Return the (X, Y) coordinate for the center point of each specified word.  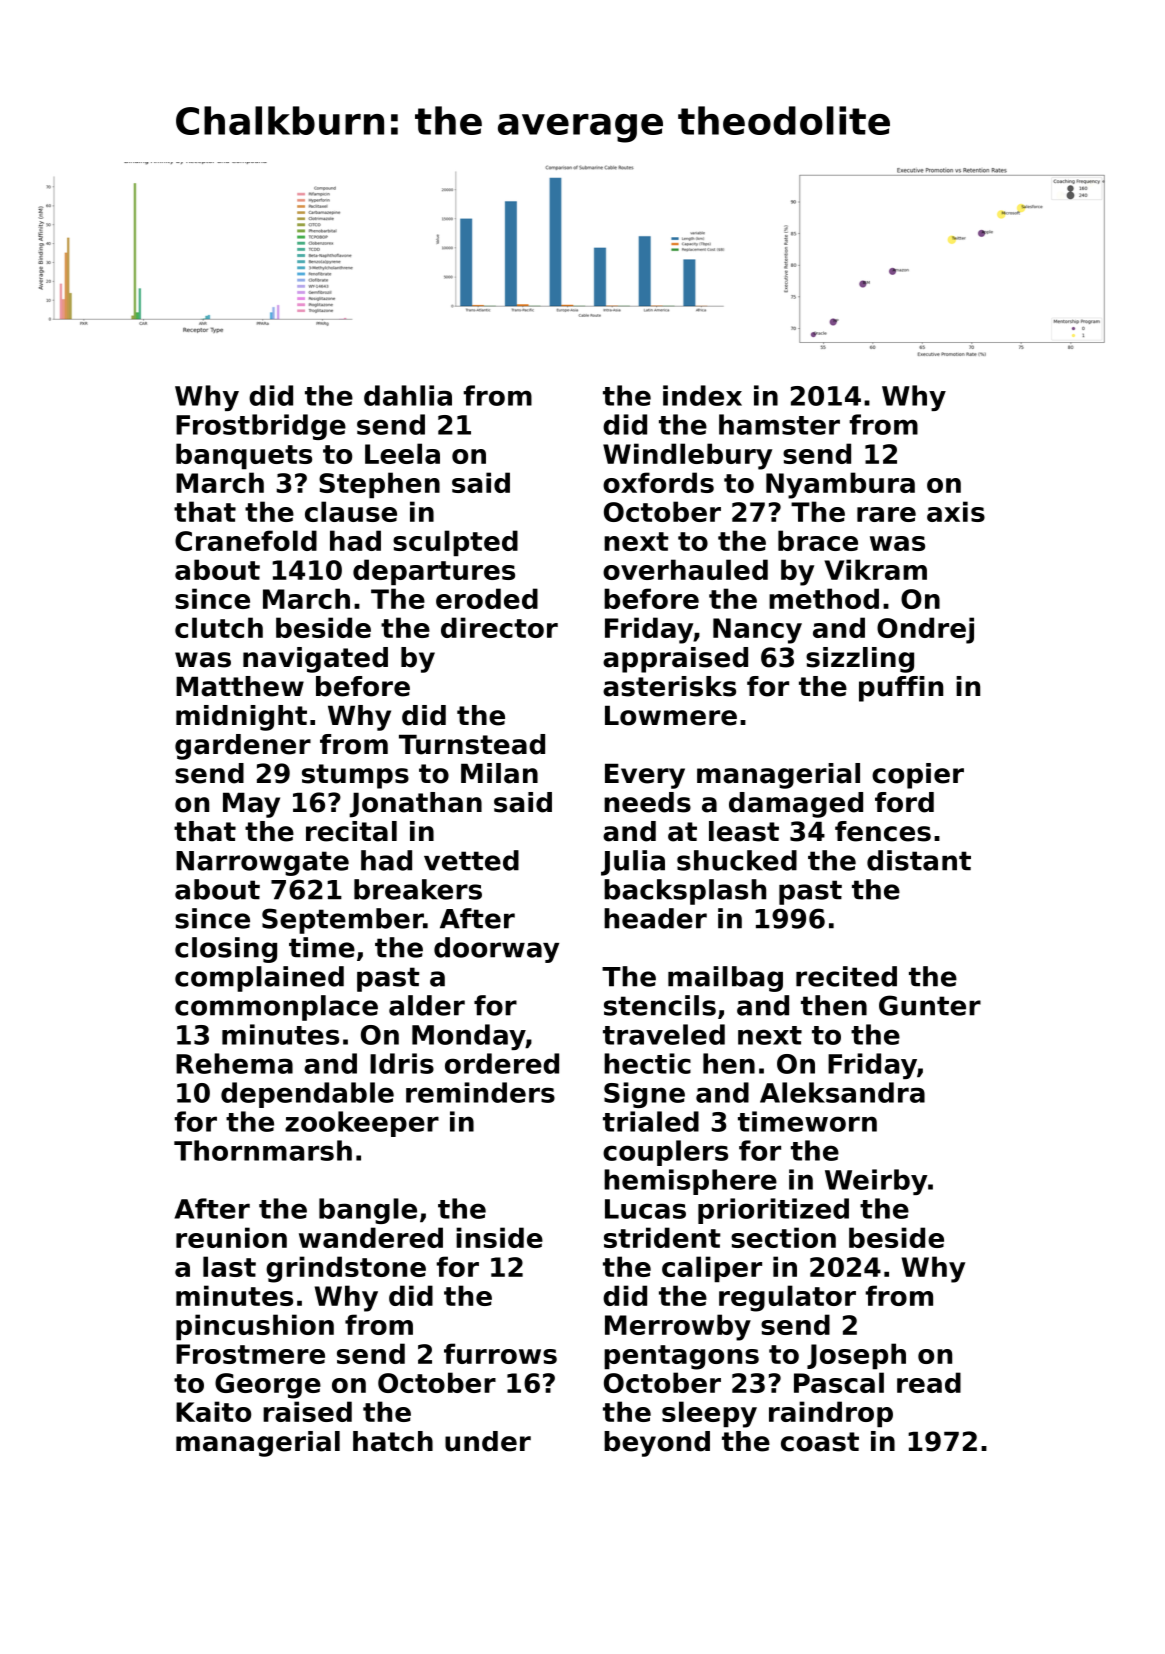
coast (820, 1442)
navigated (315, 660)
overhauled (685, 569)
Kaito (213, 1411)
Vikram (875, 569)
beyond (657, 1444)
